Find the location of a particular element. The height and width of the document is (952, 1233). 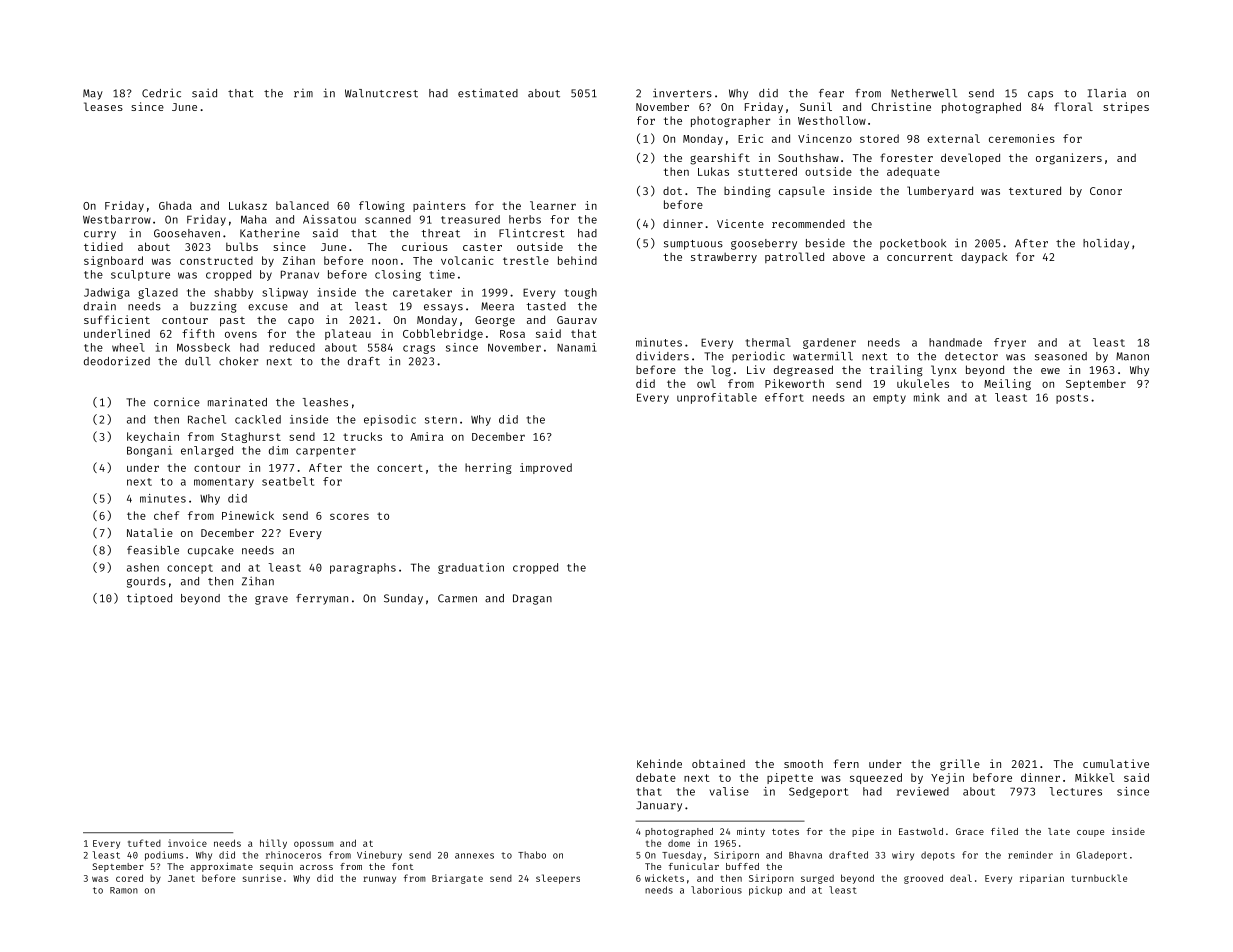

posts is located at coordinates (1072, 399).
